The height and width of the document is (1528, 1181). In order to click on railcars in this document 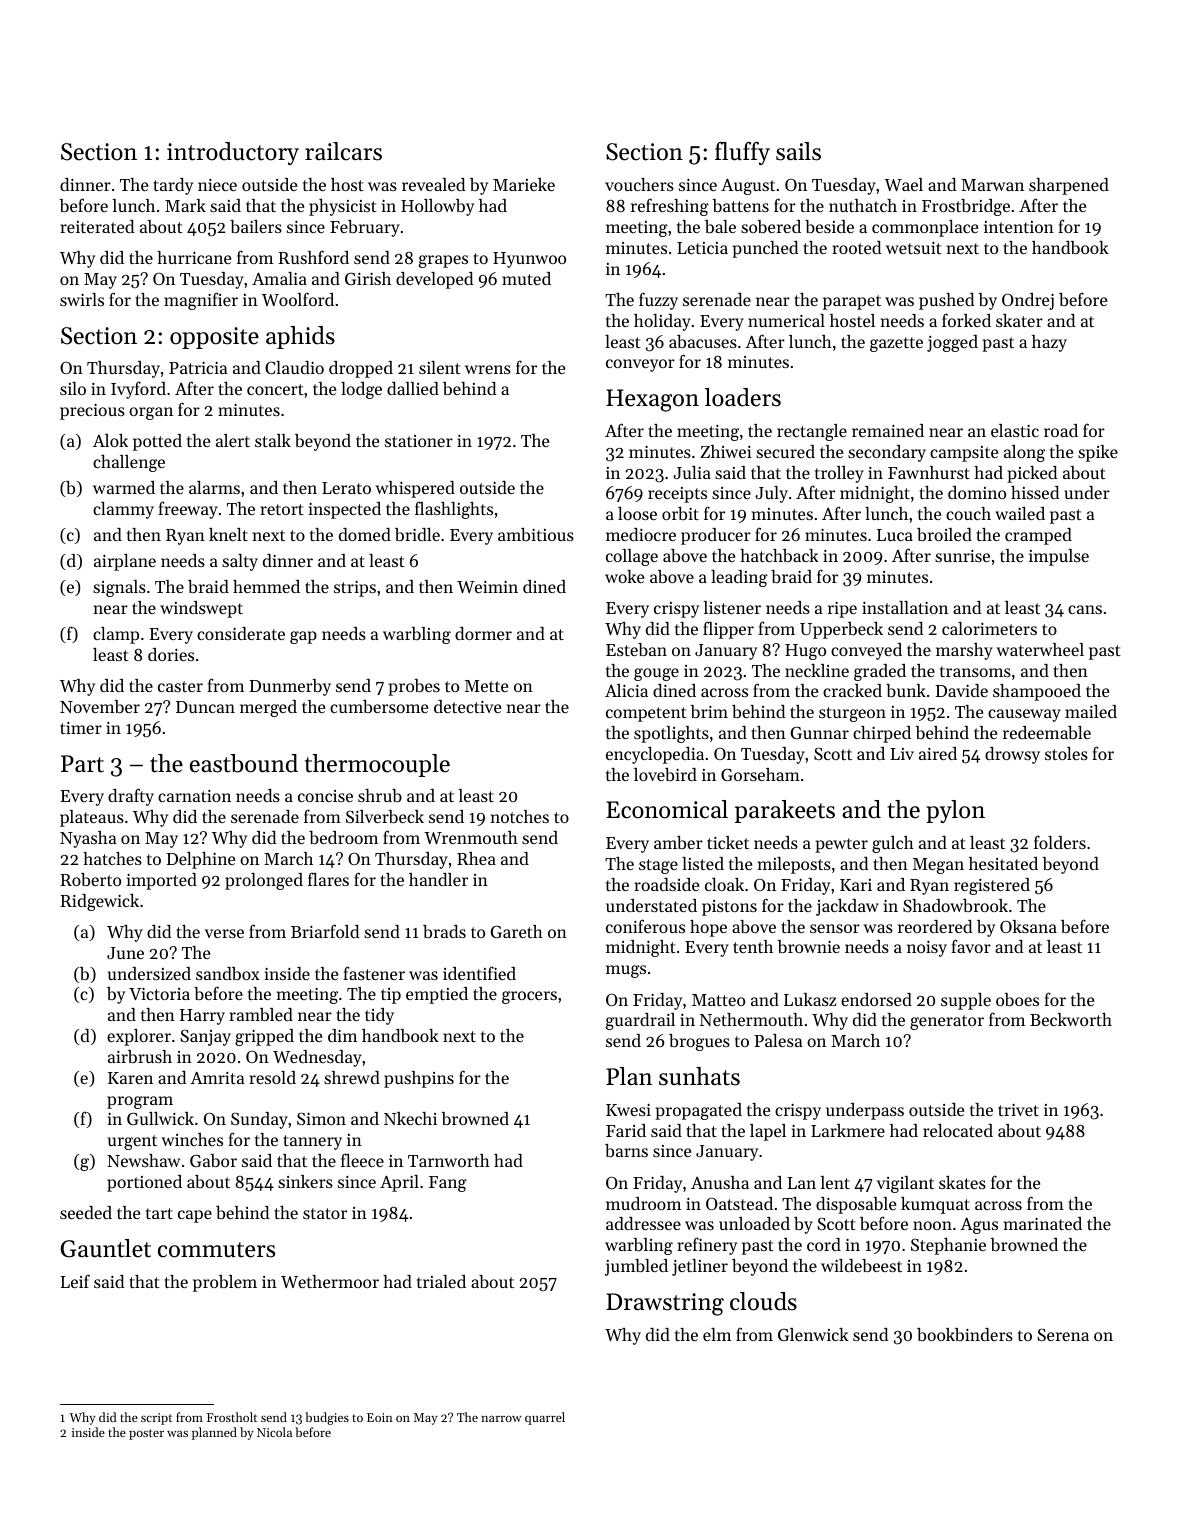, I will do `click(343, 151)`.
